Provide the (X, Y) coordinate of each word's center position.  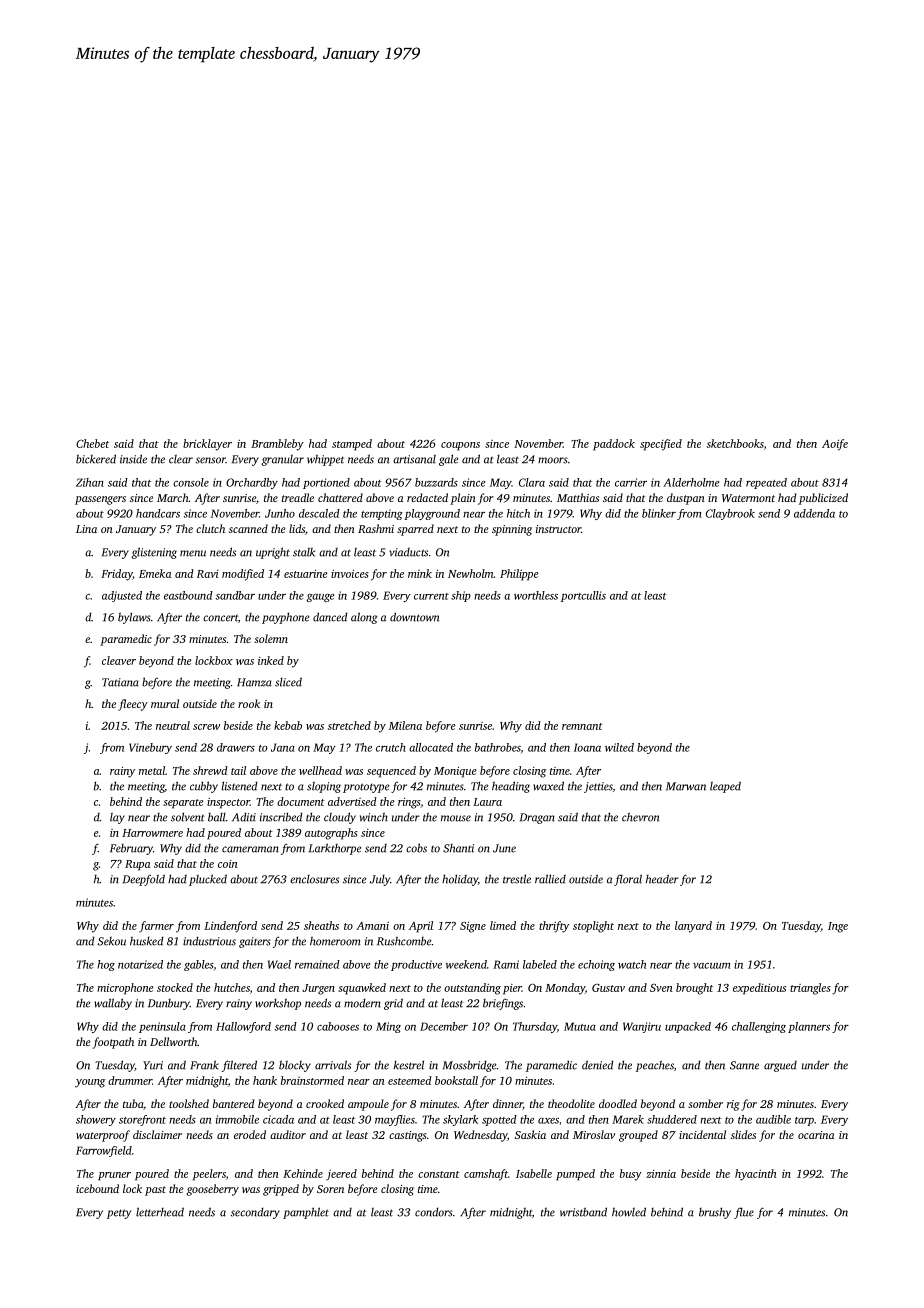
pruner (114, 1176)
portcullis (583, 596)
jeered (341, 1175)
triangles (810, 989)
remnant (582, 726)
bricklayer (207, 445)
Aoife (835, 445)
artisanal (414, 459)
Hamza (254, 682)
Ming (388, 1027)
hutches (232, 987)
